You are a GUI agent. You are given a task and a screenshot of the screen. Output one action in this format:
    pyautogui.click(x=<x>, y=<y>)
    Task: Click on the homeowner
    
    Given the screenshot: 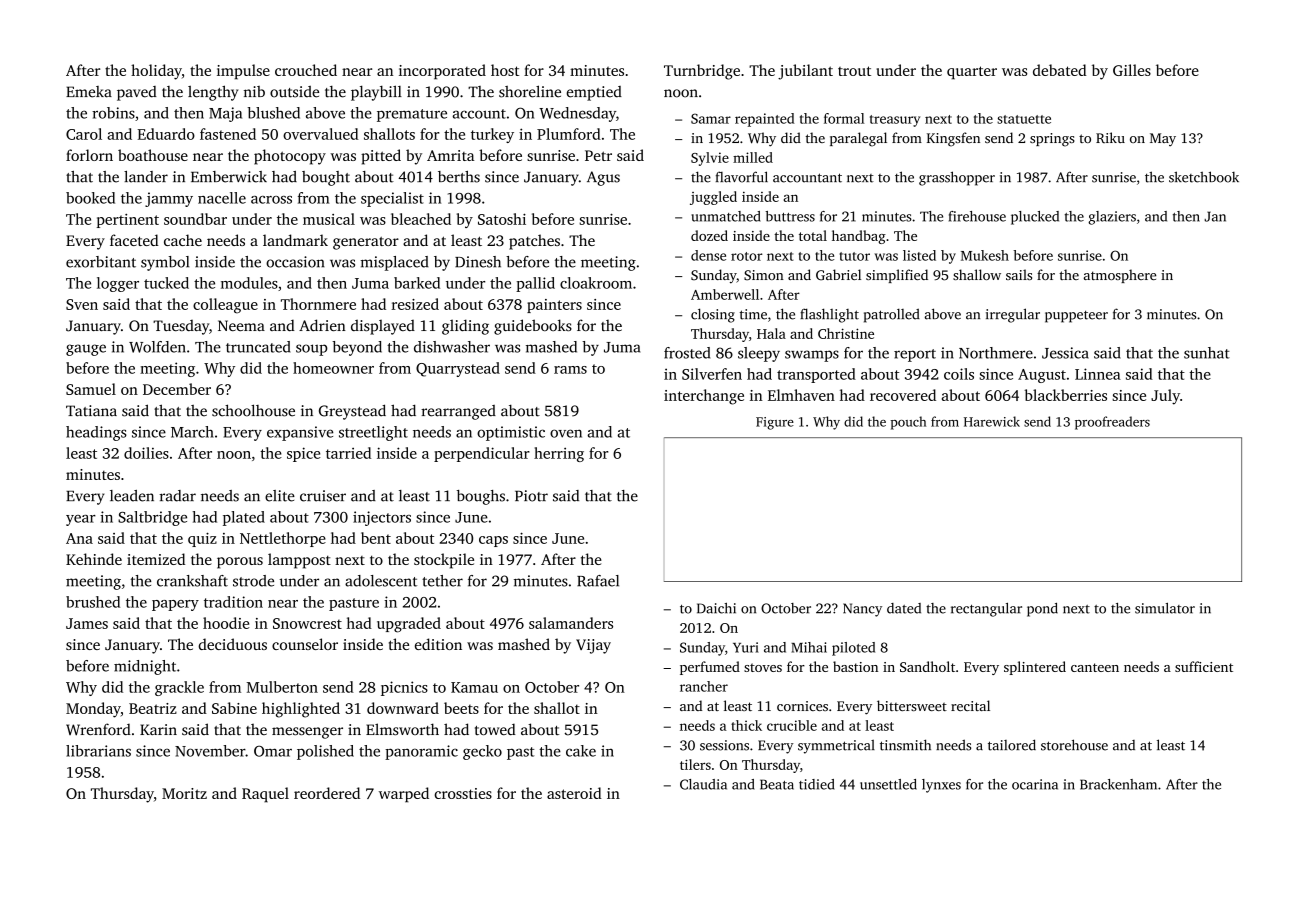 What is the action you would take?
    pyautogui.click(x=333, y=368)
